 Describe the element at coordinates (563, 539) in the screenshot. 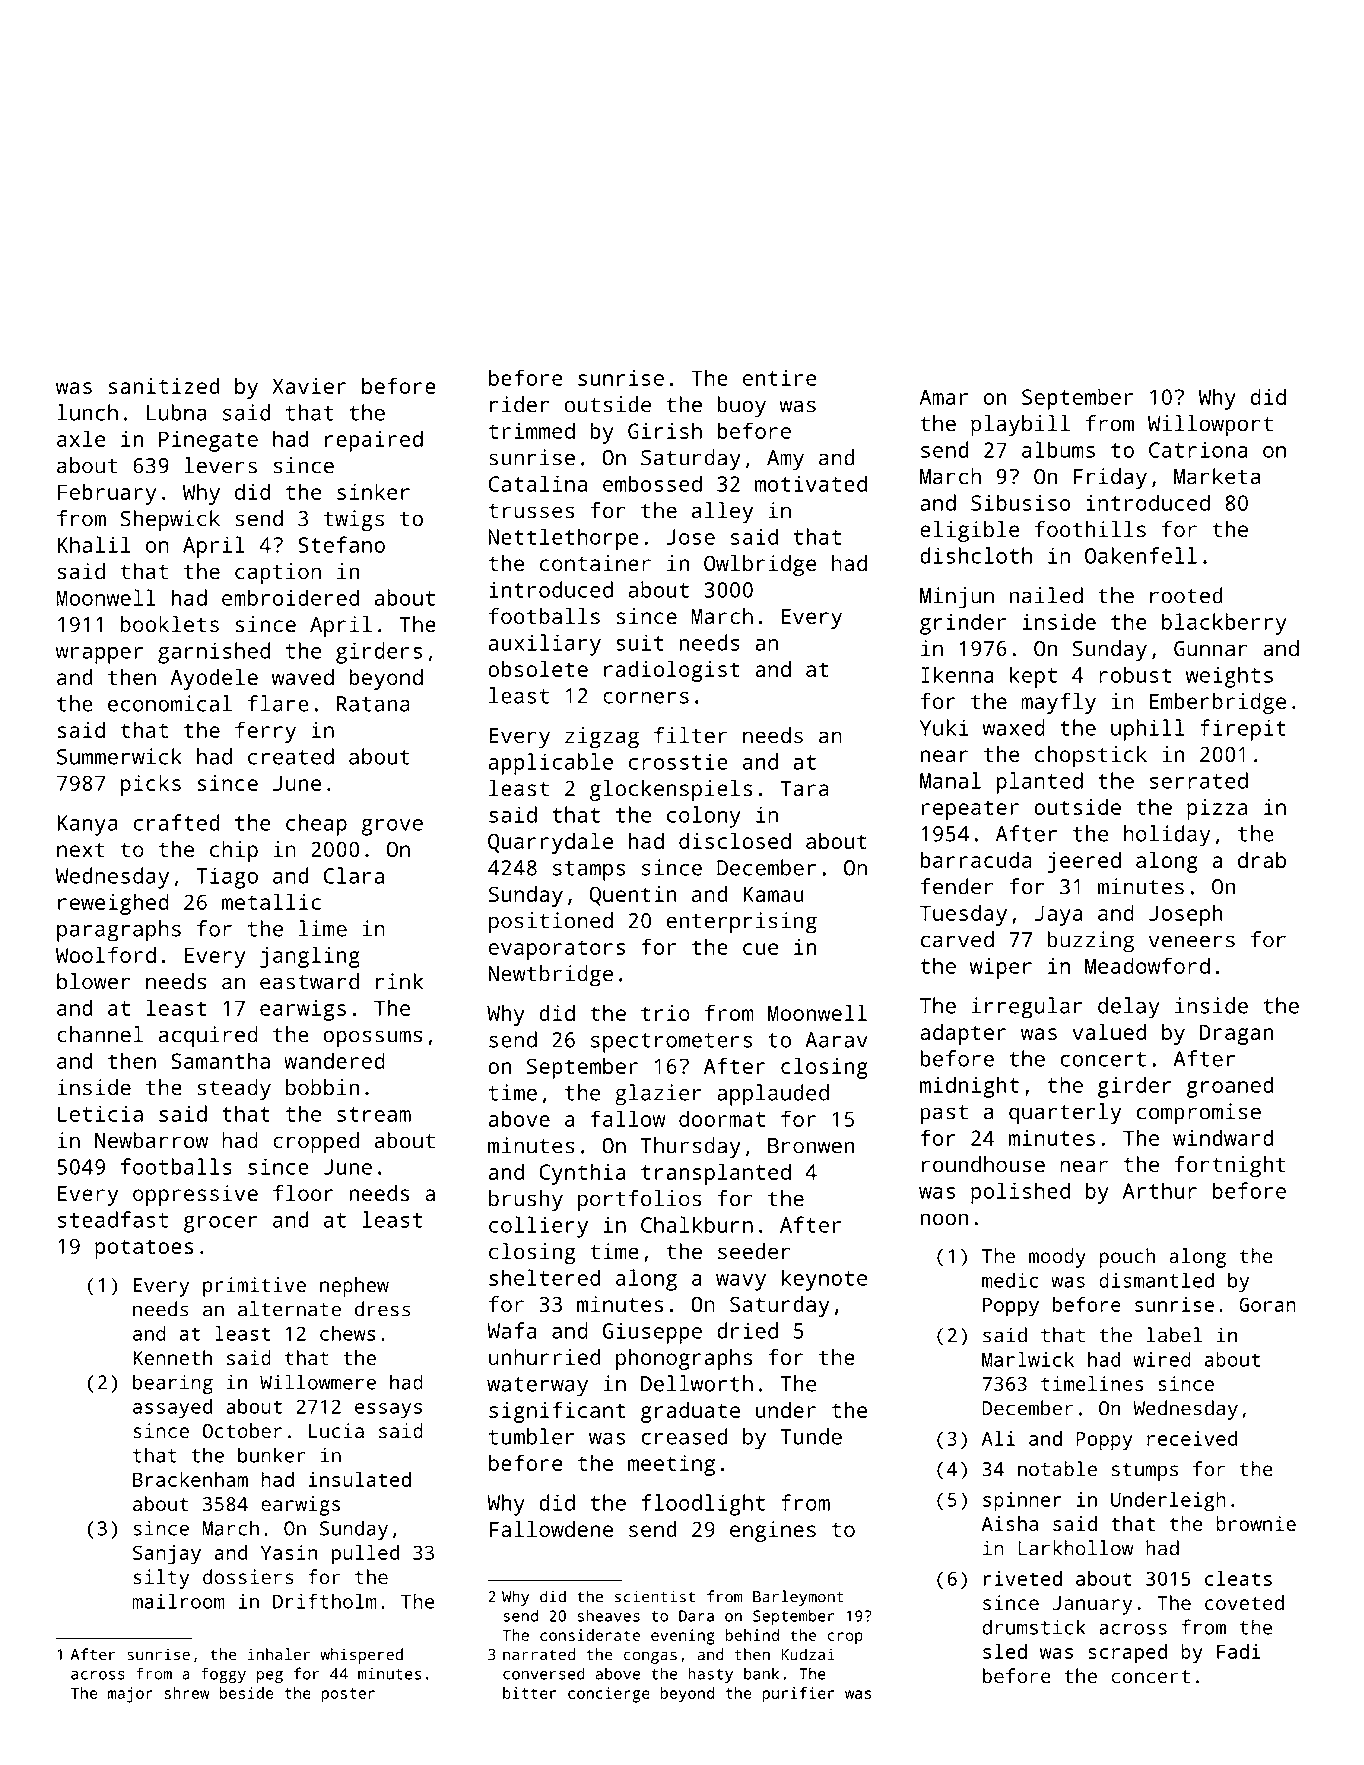

I see `Nettlethorpe` at that location.
